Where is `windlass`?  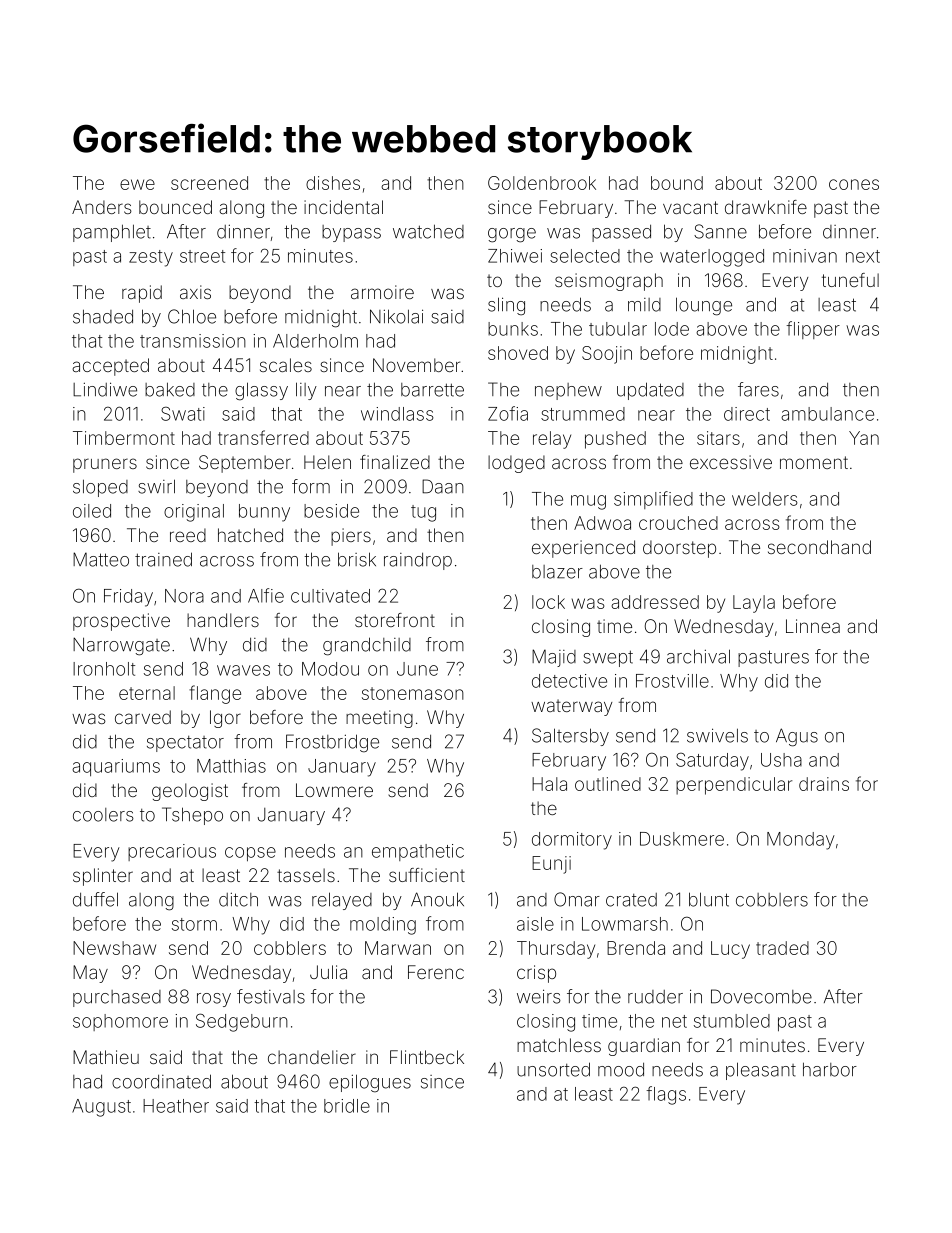
windlass is located at coordinates (397, 414).
